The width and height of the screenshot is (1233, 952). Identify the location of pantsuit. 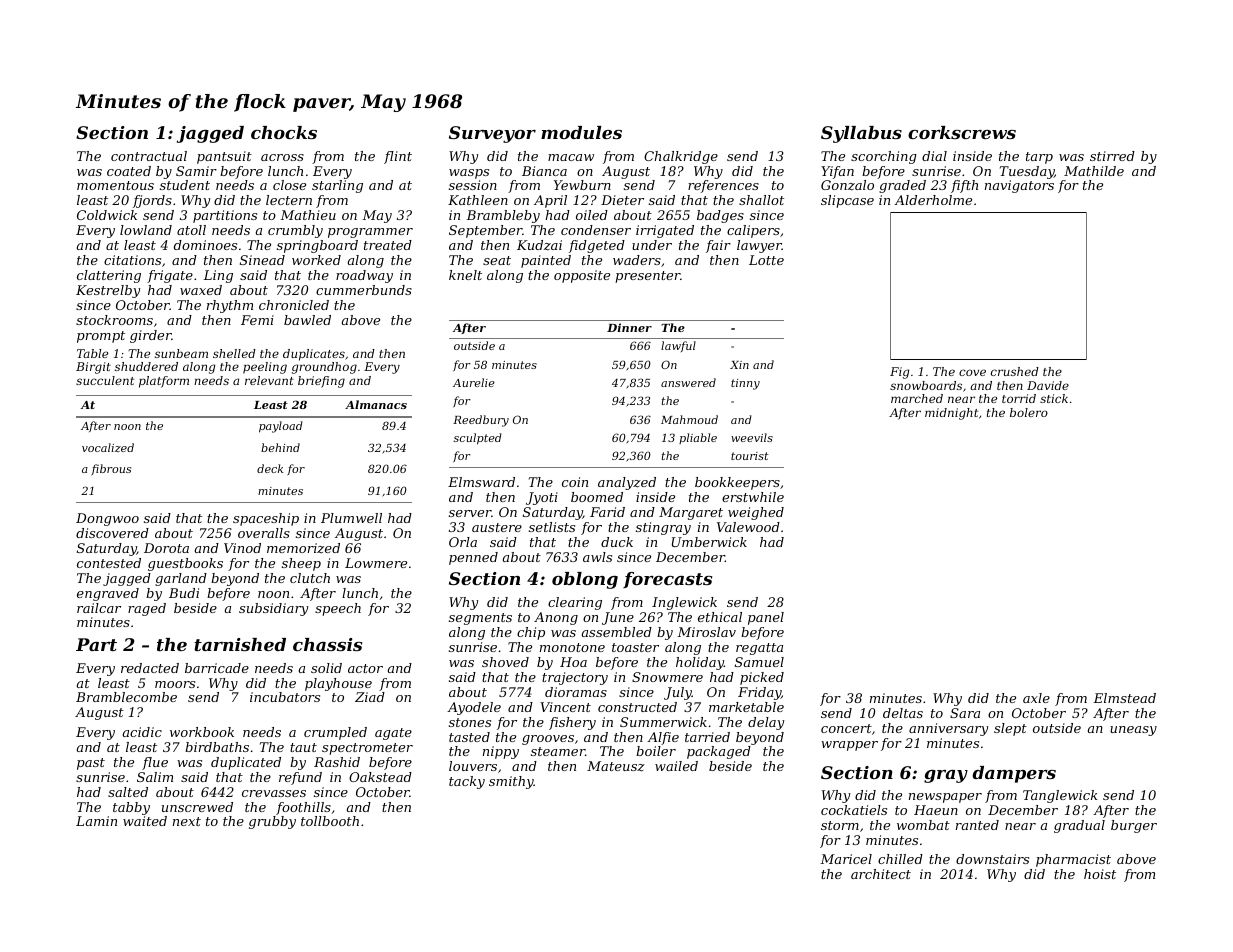
(224, 157).
